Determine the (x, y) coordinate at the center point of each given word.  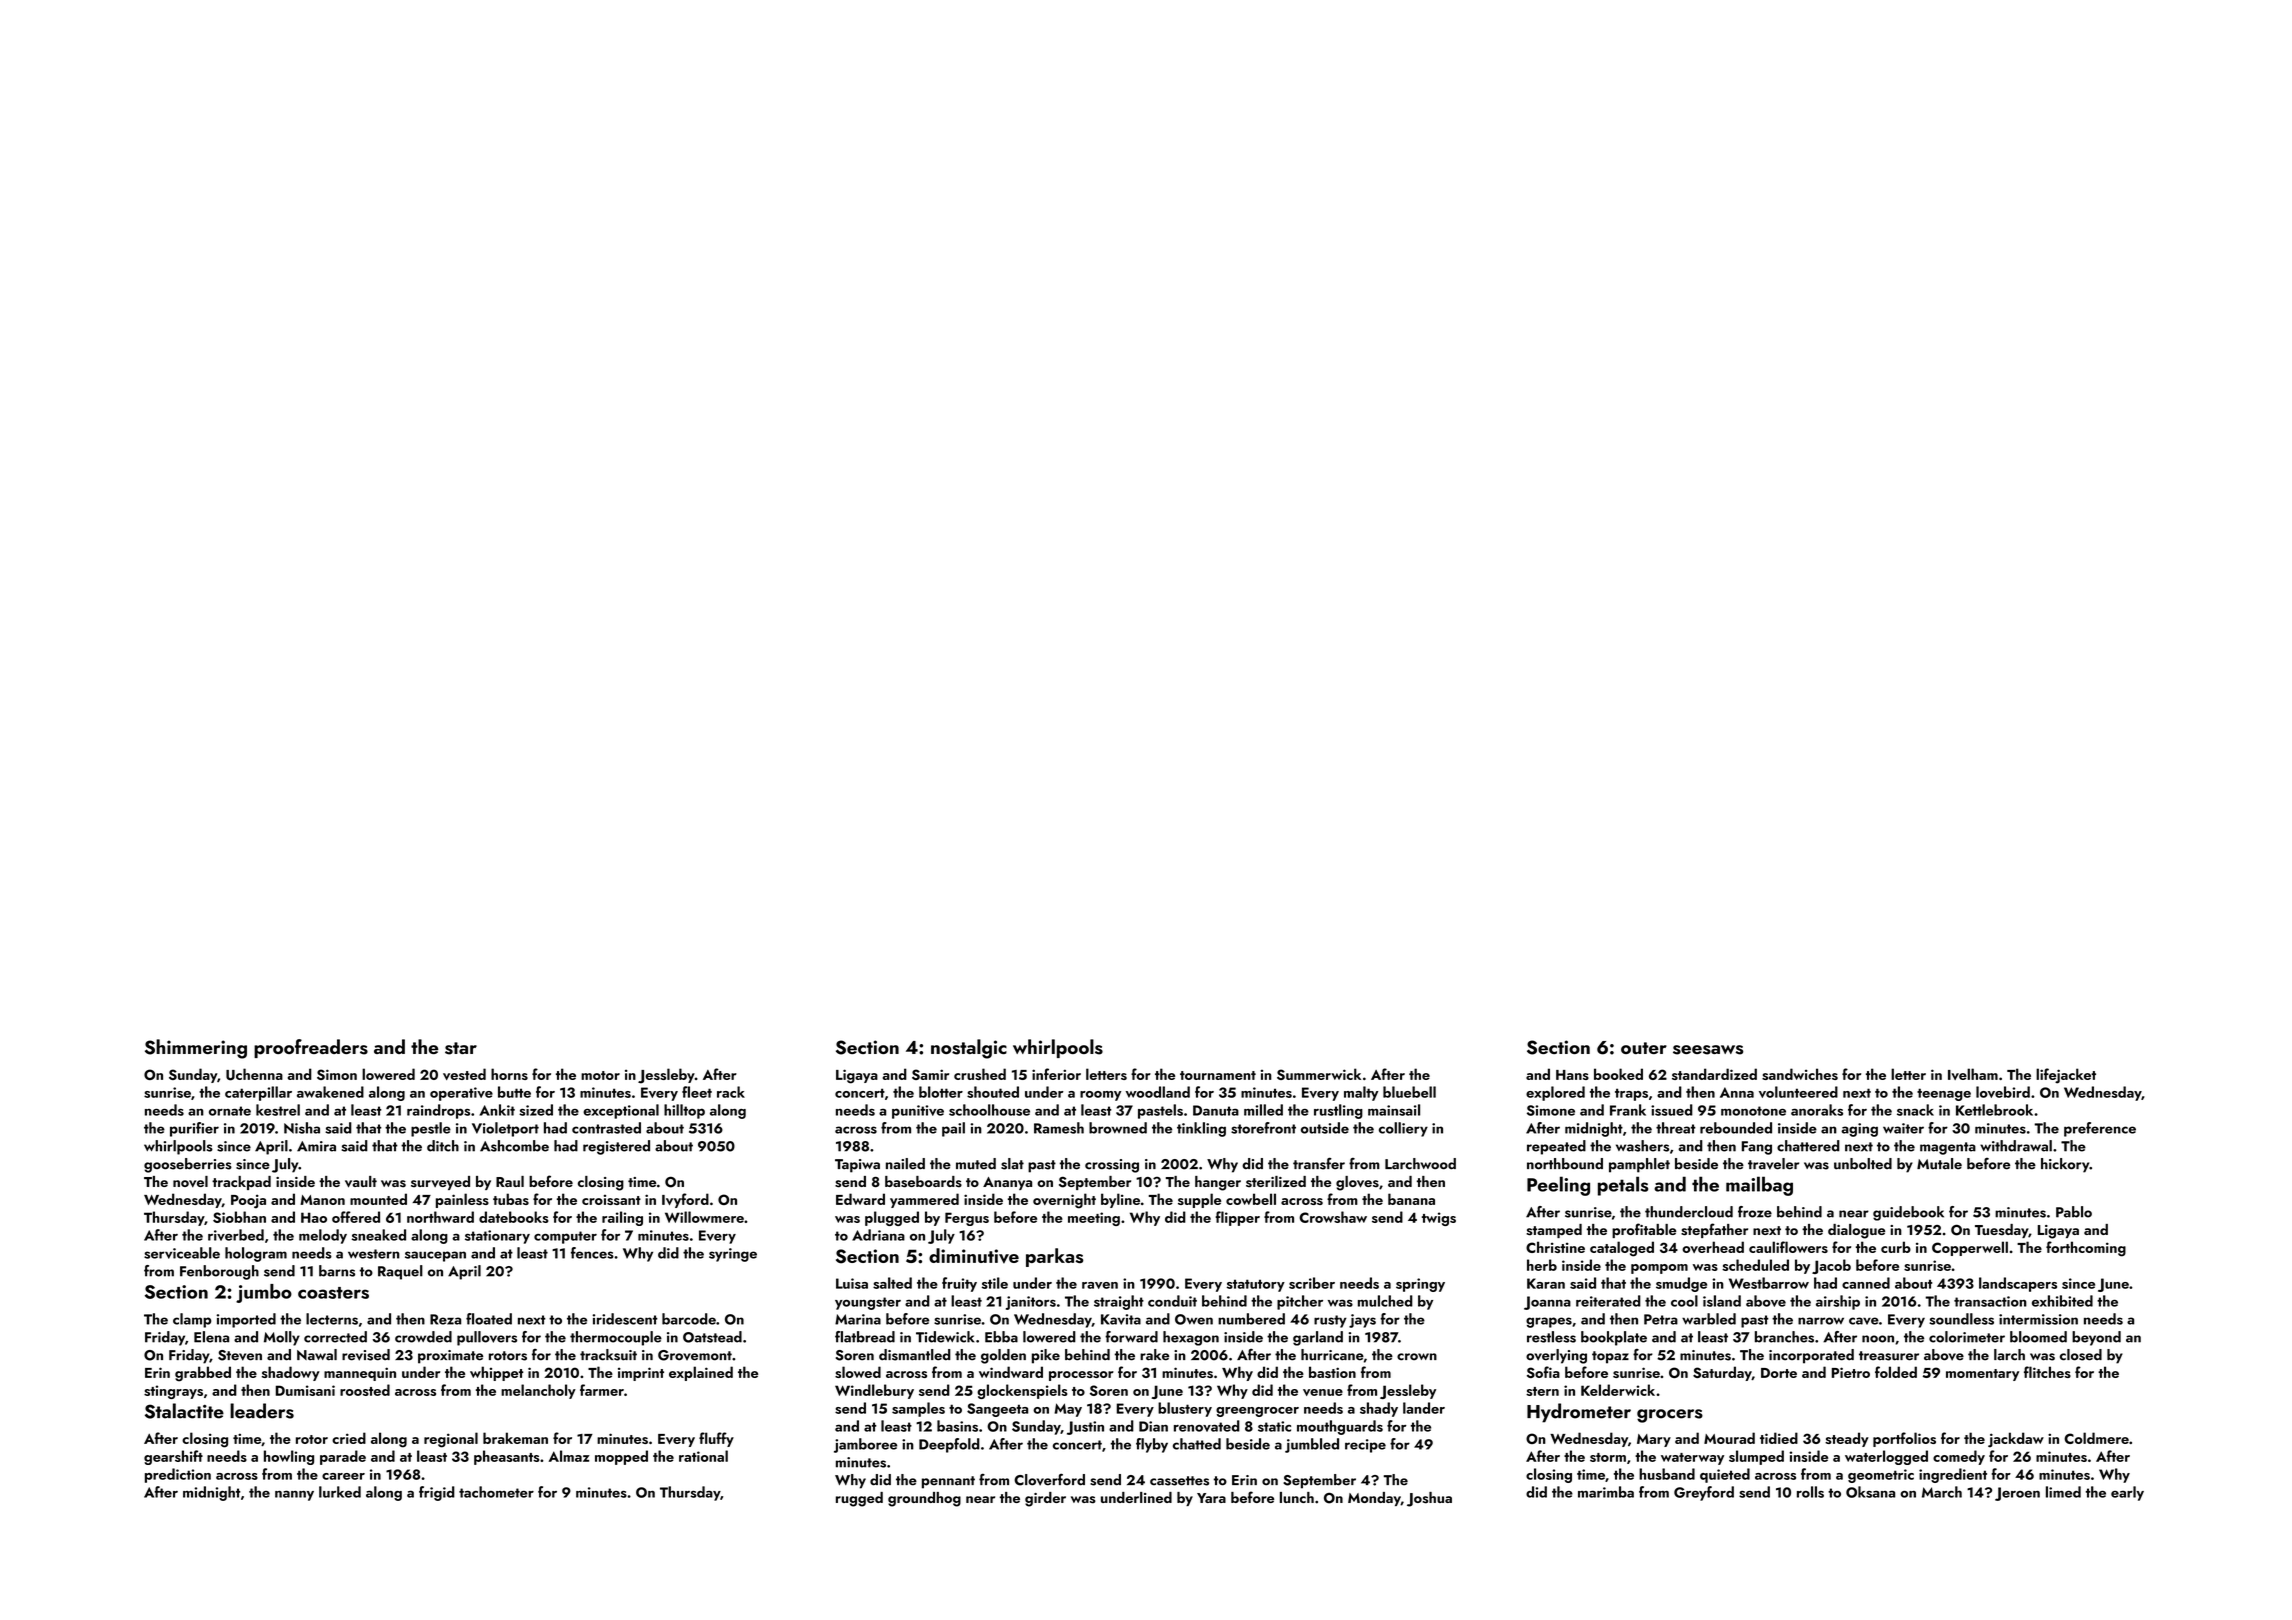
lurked (340, 1492)
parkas (1055, 1257)
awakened (330, 1092)
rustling (1338, 1111)
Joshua (1429, 1499)
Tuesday (2001, 1231)
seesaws (1708, 1050)
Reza (445, 1319)
